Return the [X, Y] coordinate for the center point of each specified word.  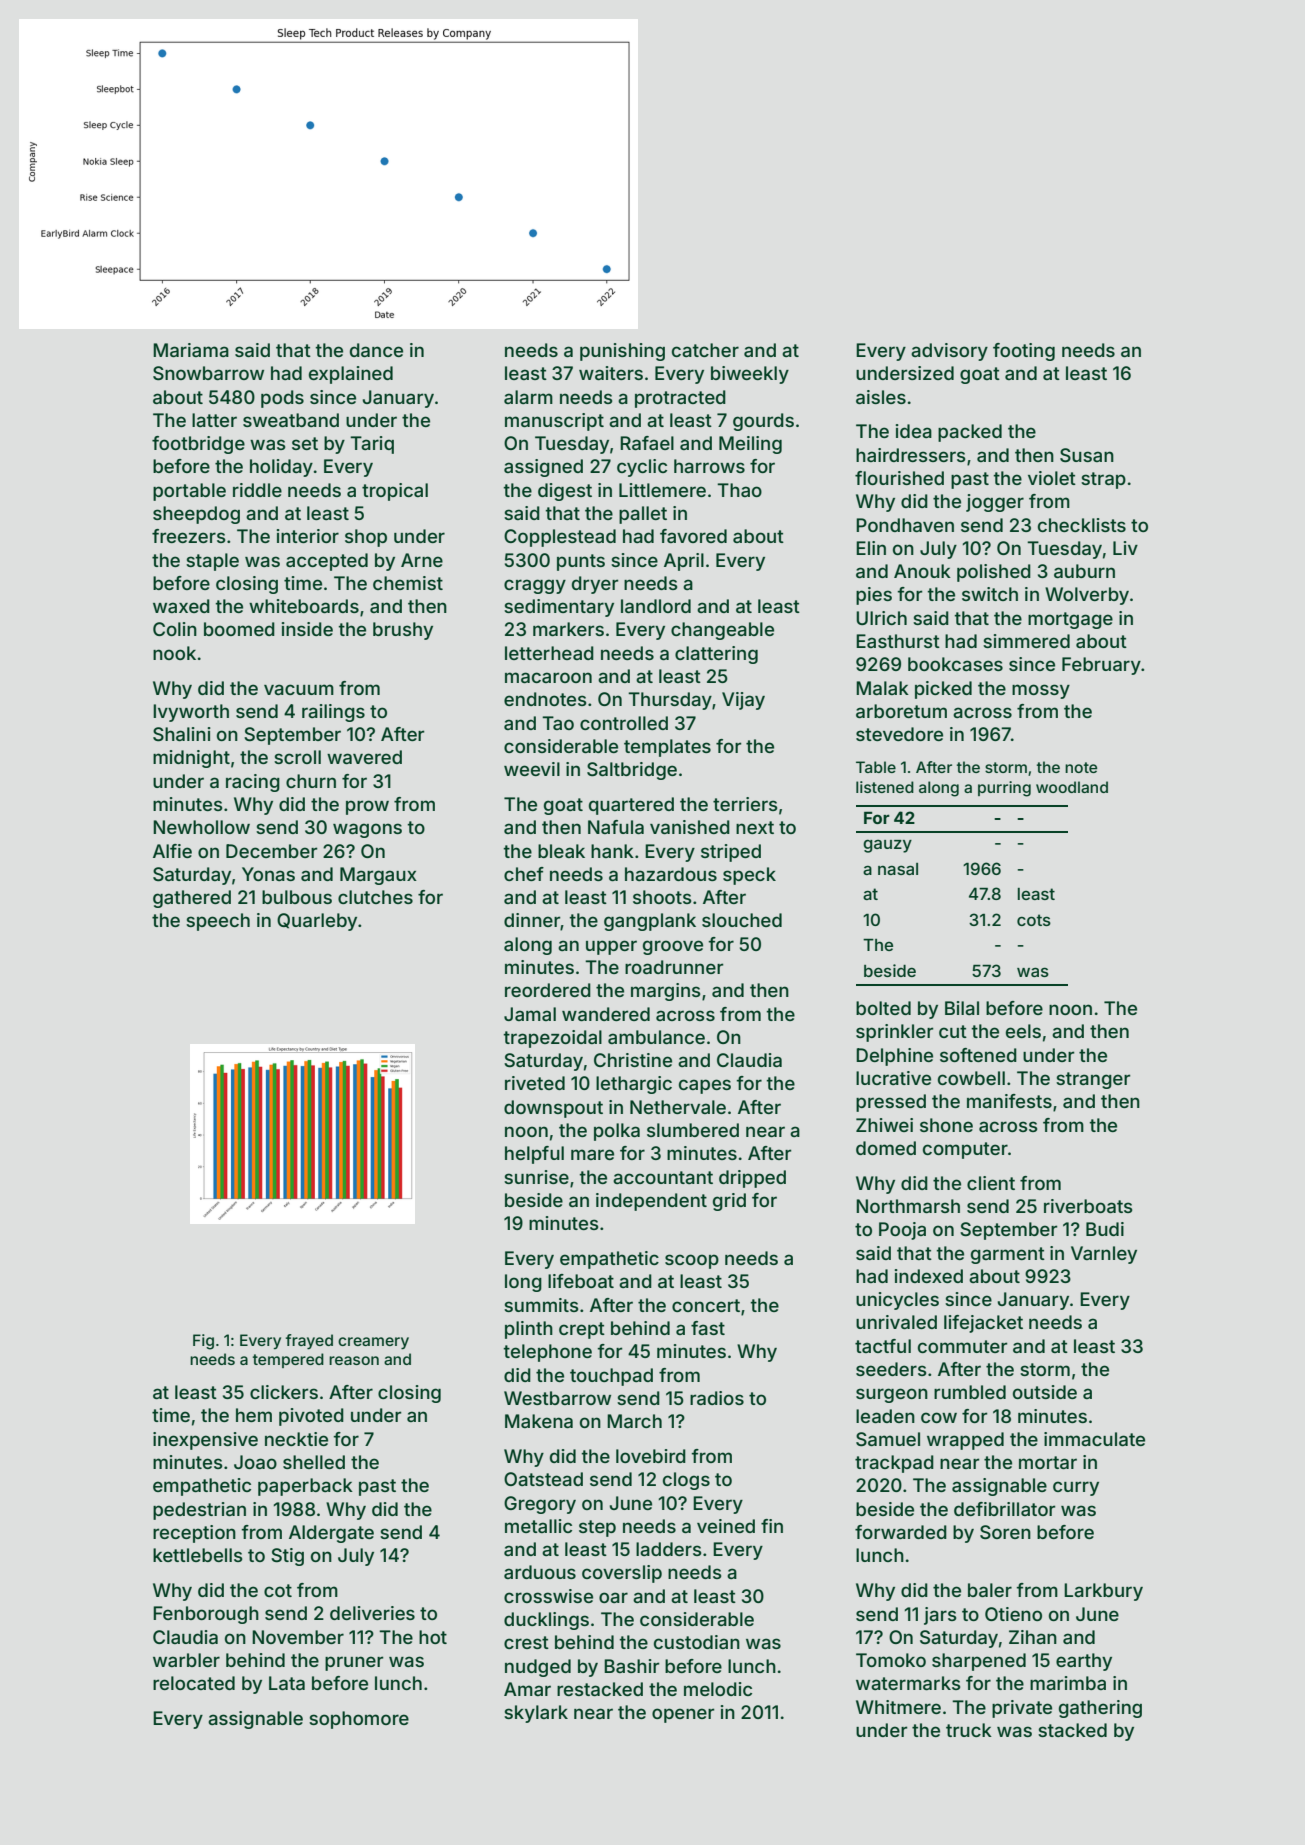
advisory [949, 352]
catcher [705, 350]
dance [376, 350]
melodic [718, 1689]
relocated [194, 1683]
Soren [1005, 1532]
